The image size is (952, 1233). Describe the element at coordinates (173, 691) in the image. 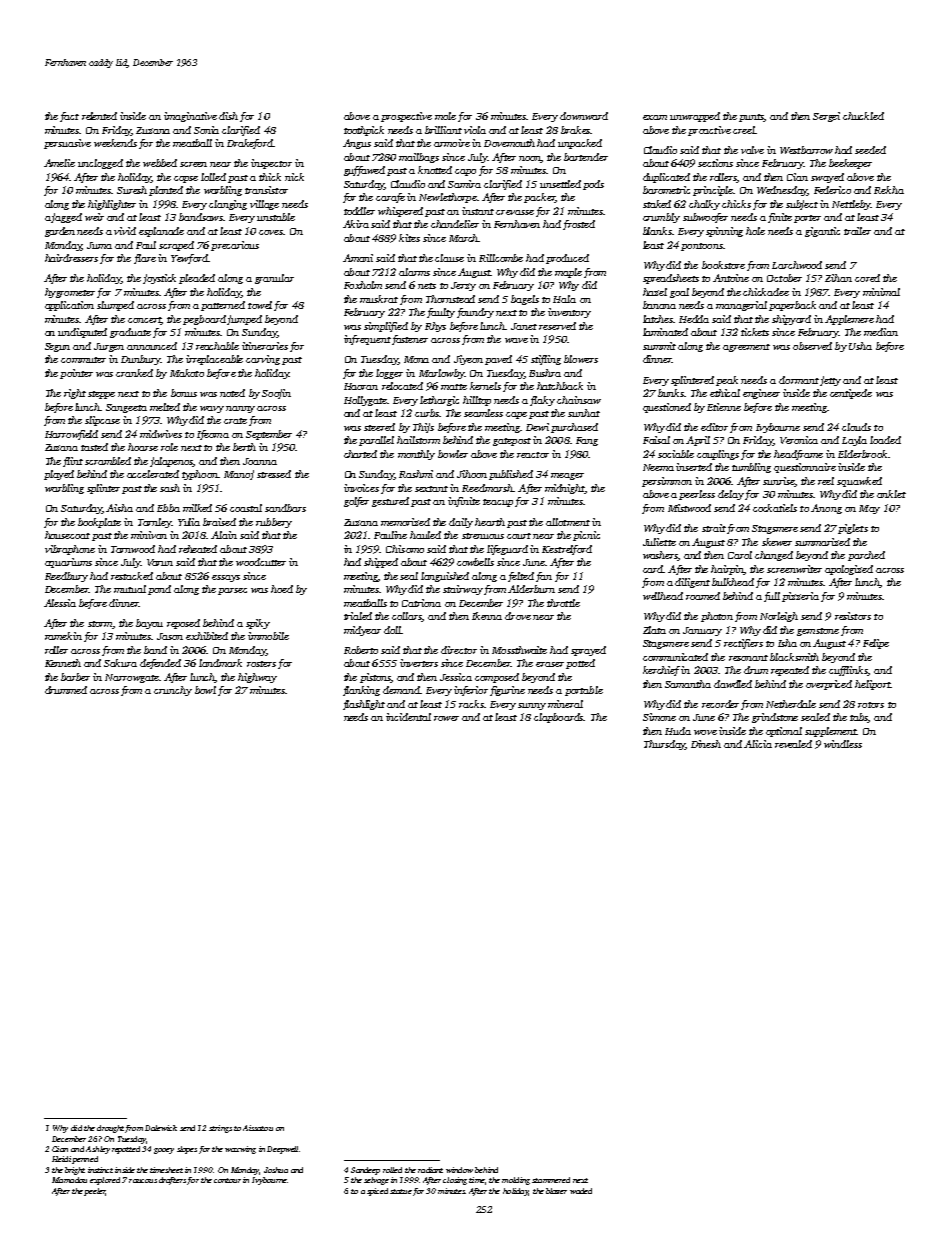

I see `crunchy` at that location.
